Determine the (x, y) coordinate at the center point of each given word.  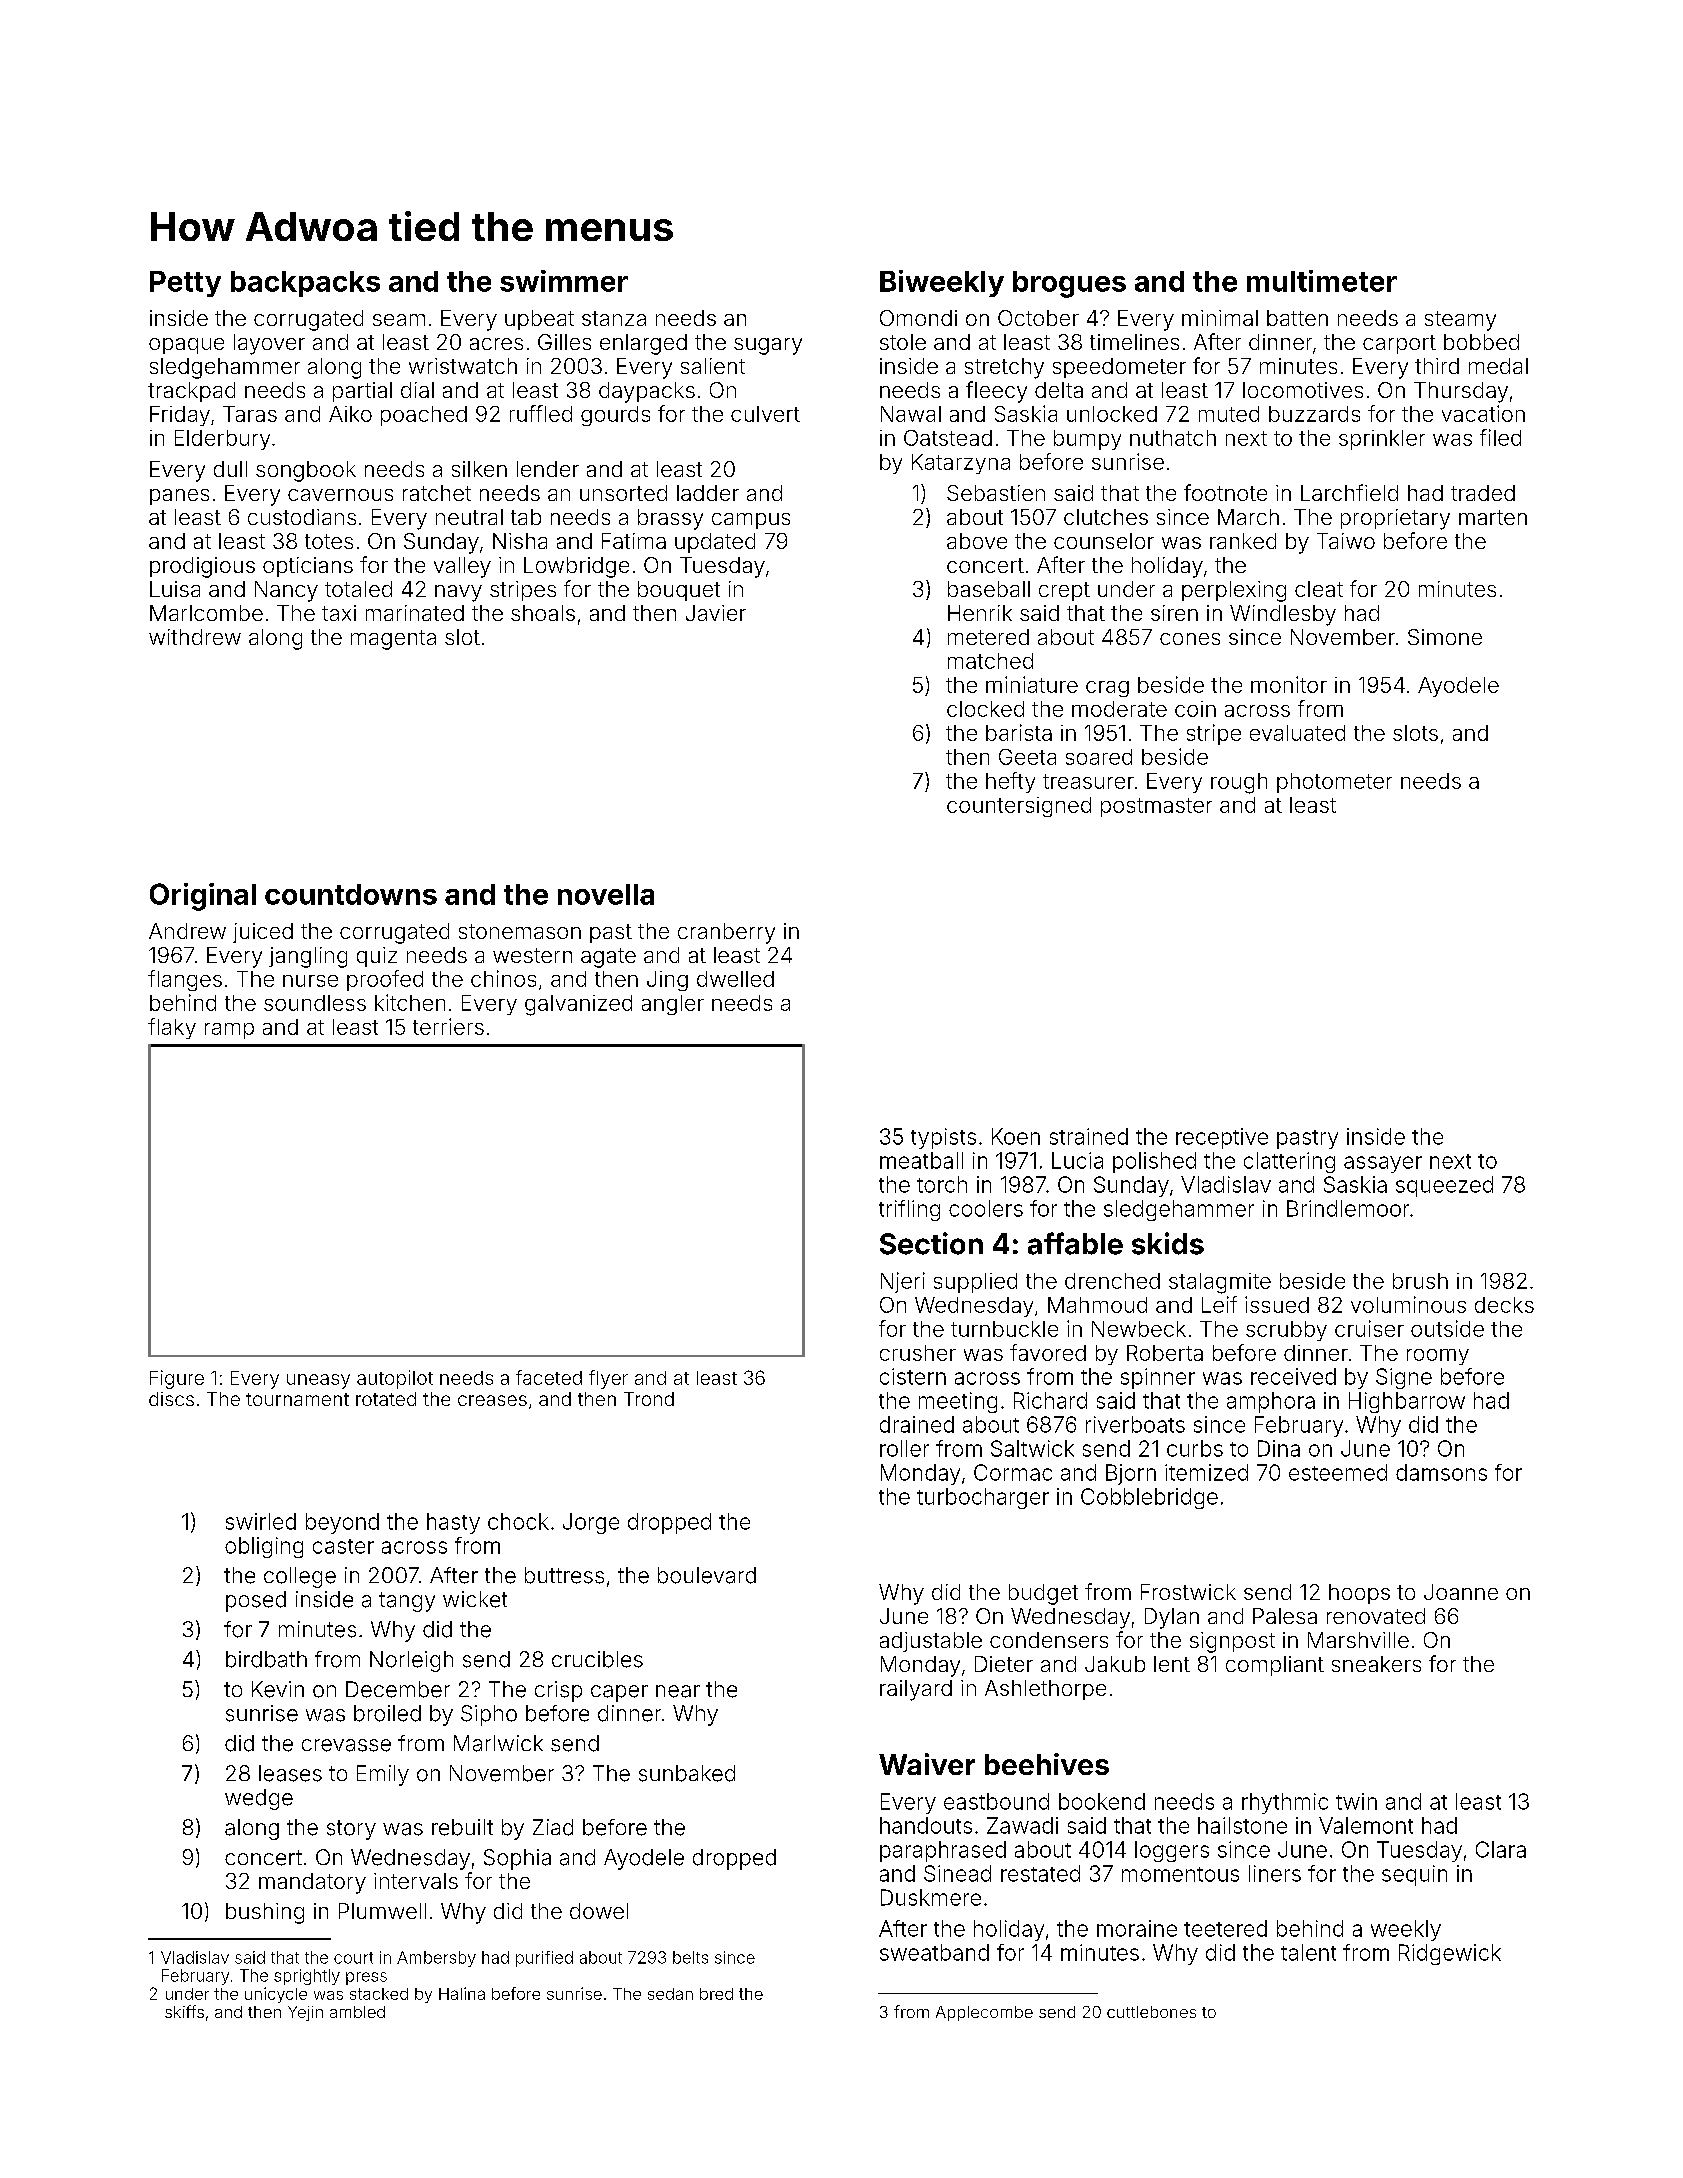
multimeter (1322, 281)
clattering (1289, 1162)
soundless (315, 1003)
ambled (357, 2012)
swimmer (564, 281)
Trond (649, 1399)
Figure (177, 1379)
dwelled (735, 979)
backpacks (305, 284)
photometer (1334, 783)
